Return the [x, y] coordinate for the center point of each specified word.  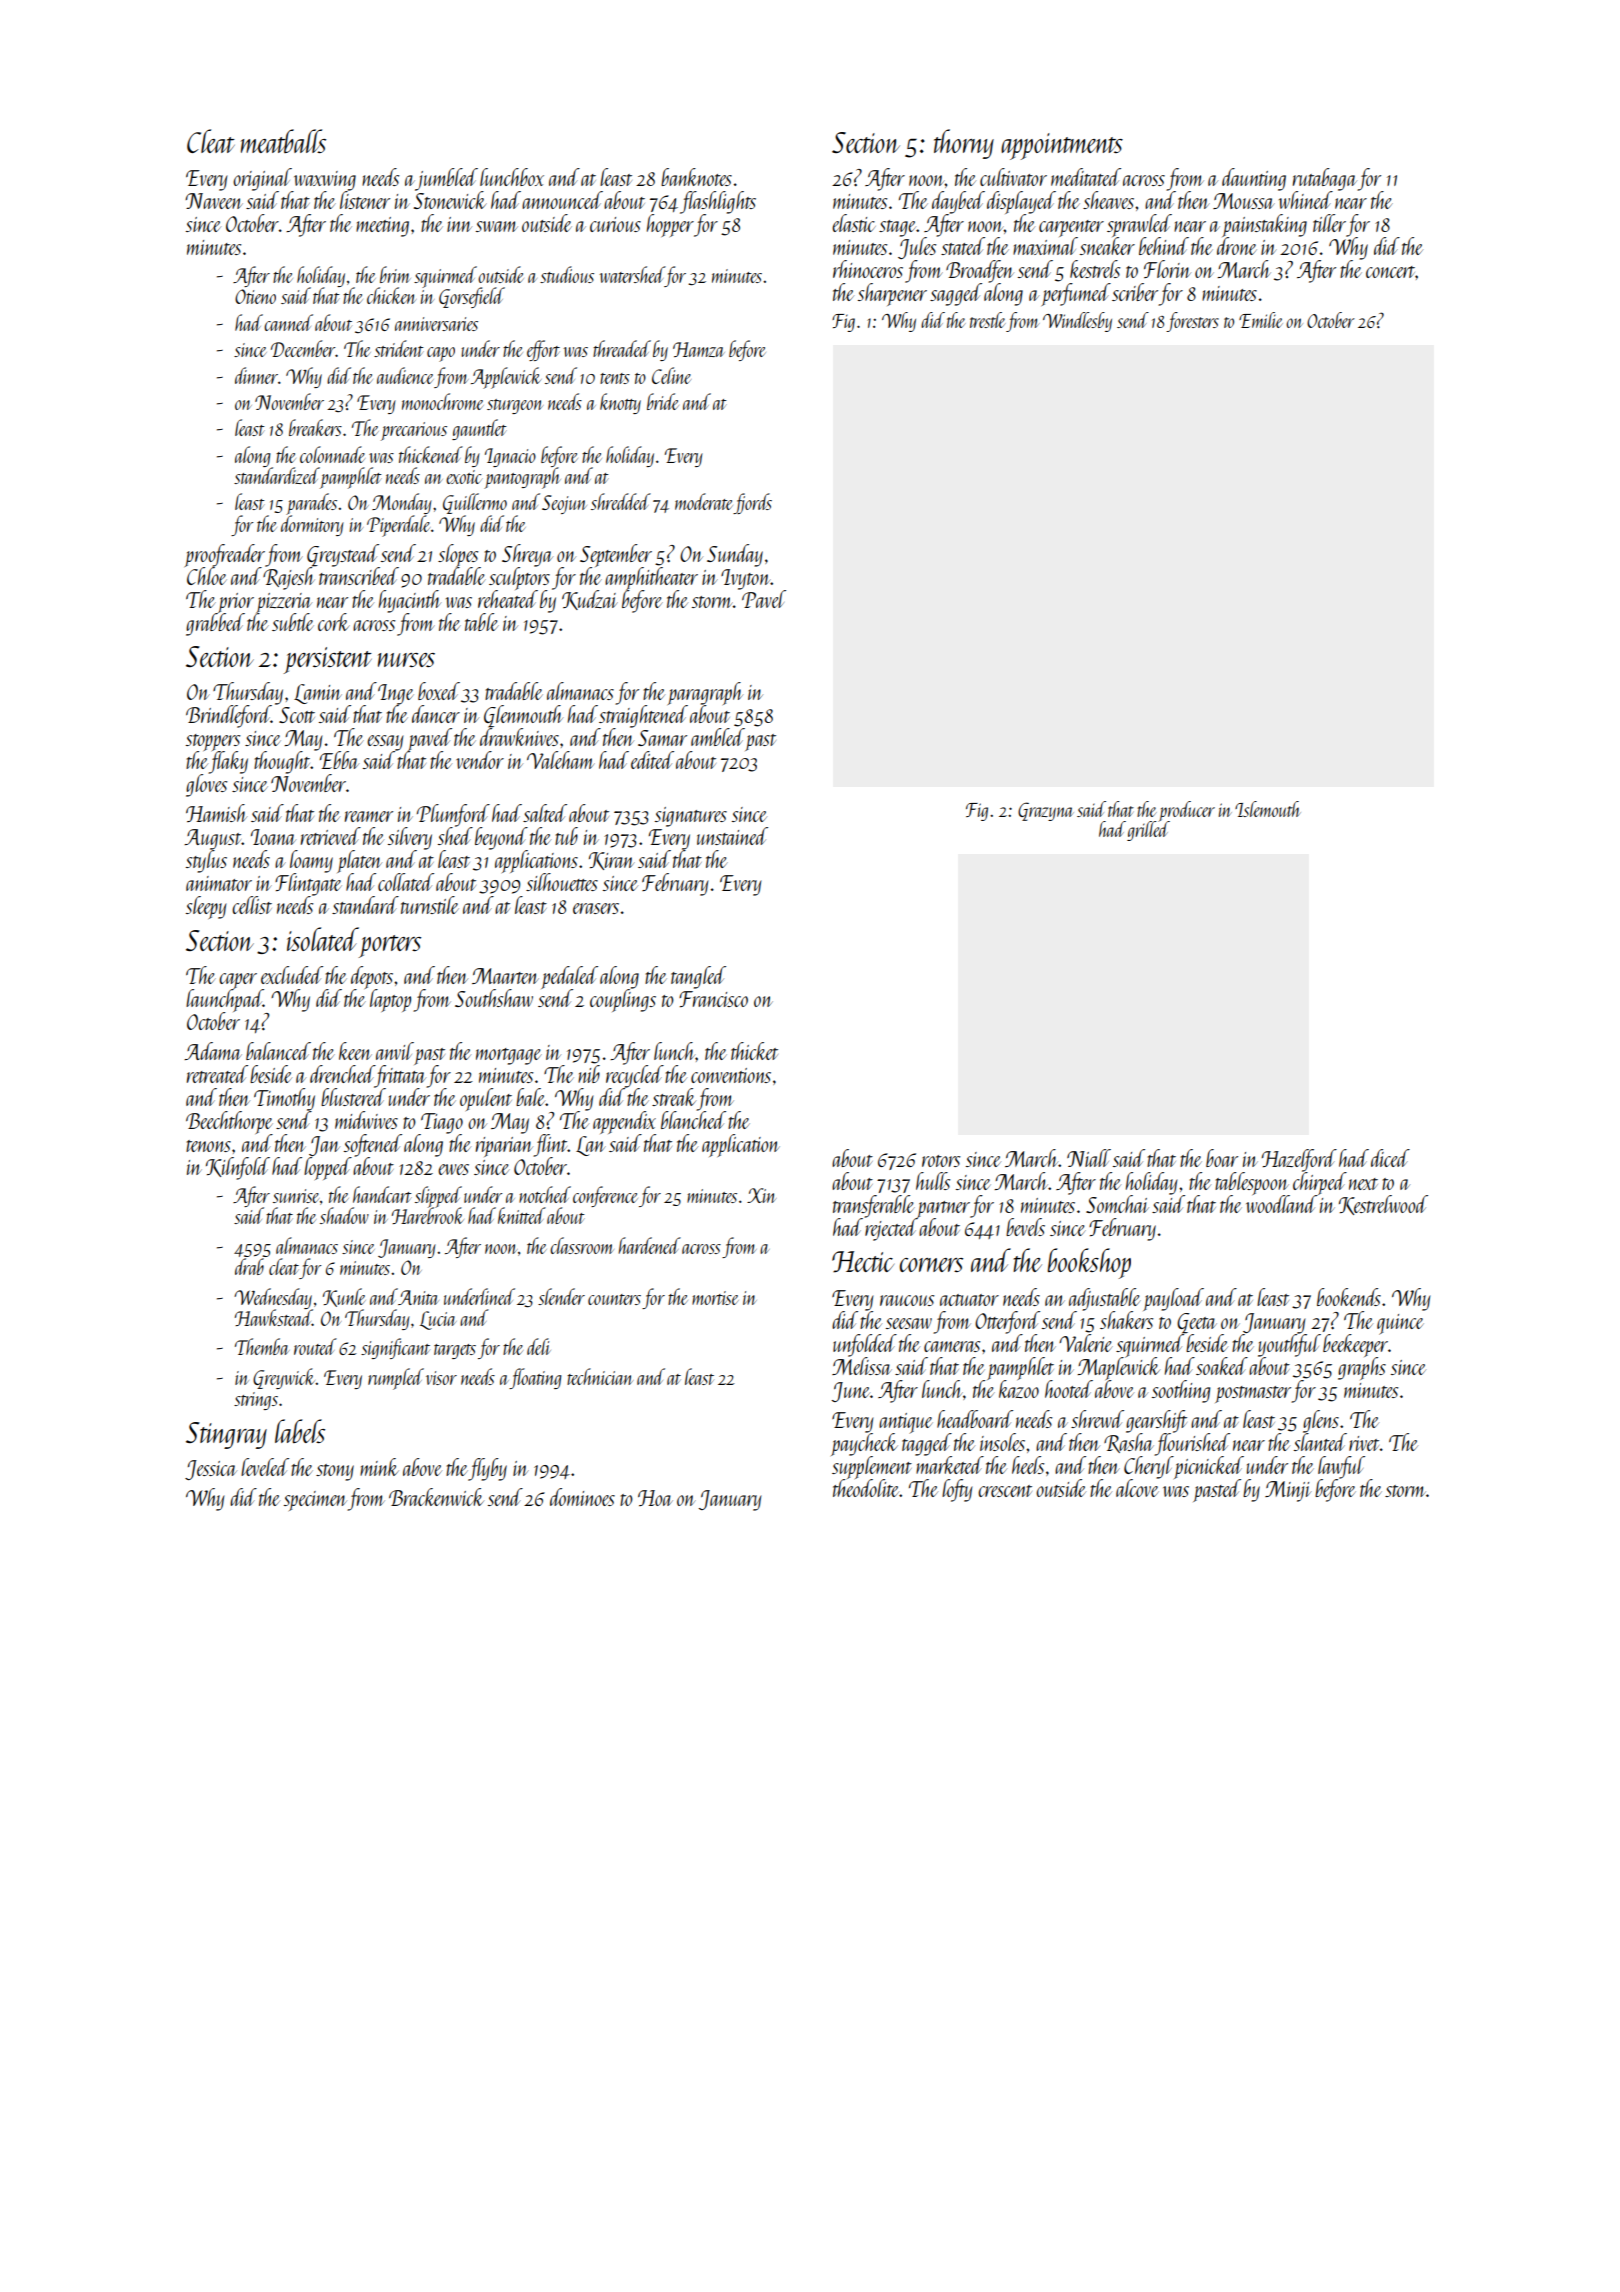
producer [1186, 811]
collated [406, 882]
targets [455, 1351]
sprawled [1139, 225]
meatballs [283, 141]
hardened [649, 1245]
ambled [718, 737]
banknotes [696, 177]
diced [1390, 1158]
